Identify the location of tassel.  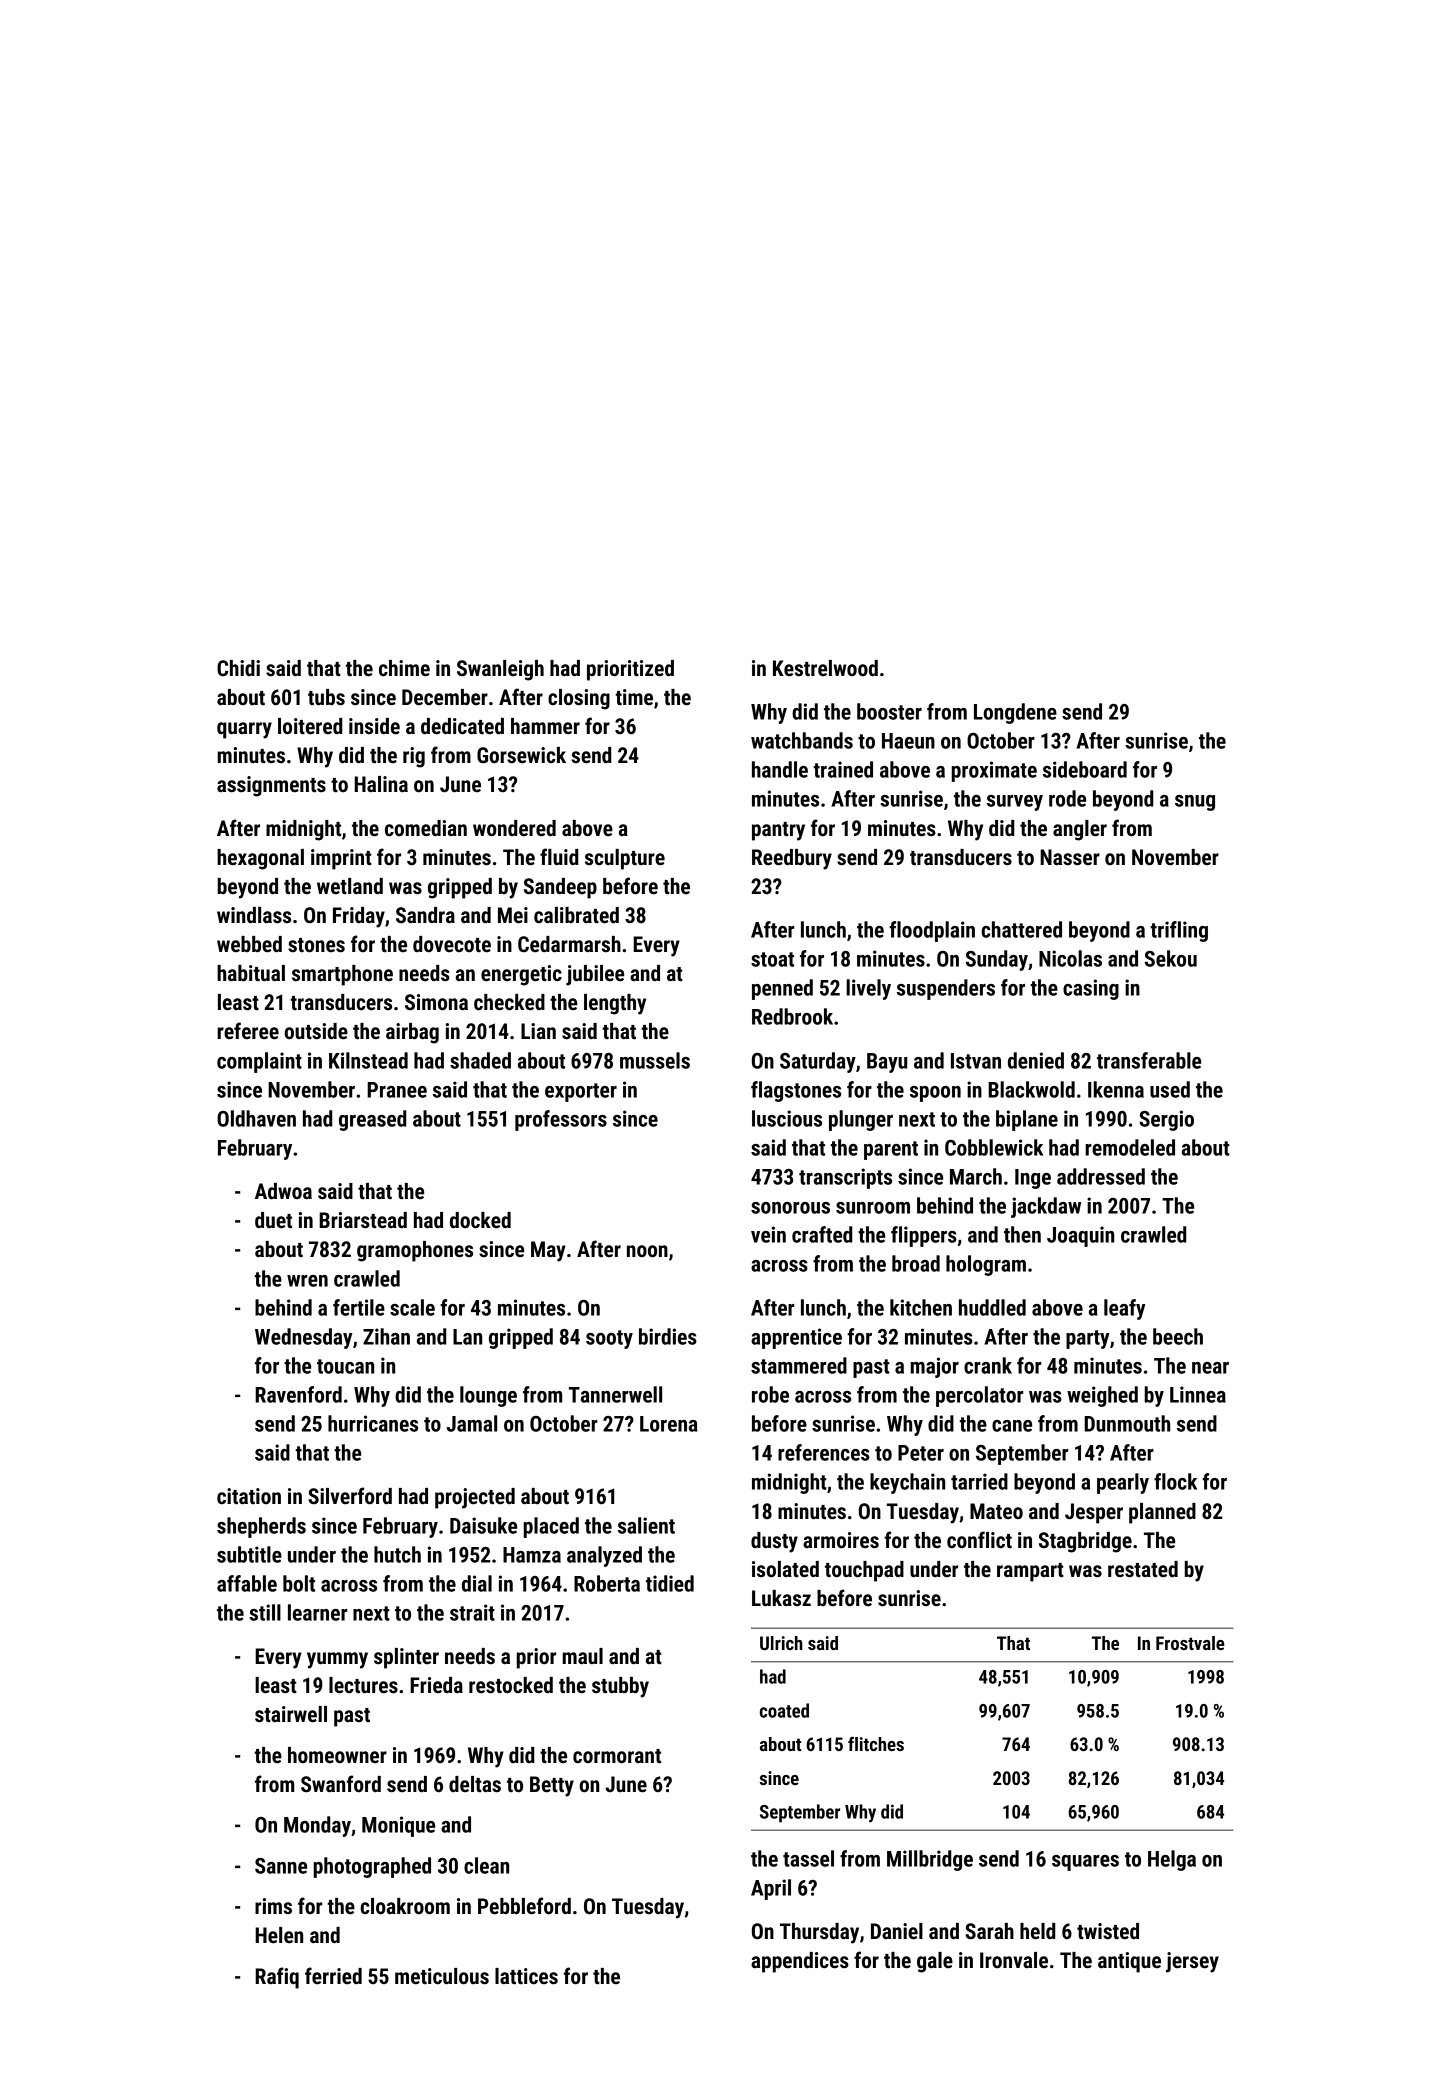
(808, 1858).
